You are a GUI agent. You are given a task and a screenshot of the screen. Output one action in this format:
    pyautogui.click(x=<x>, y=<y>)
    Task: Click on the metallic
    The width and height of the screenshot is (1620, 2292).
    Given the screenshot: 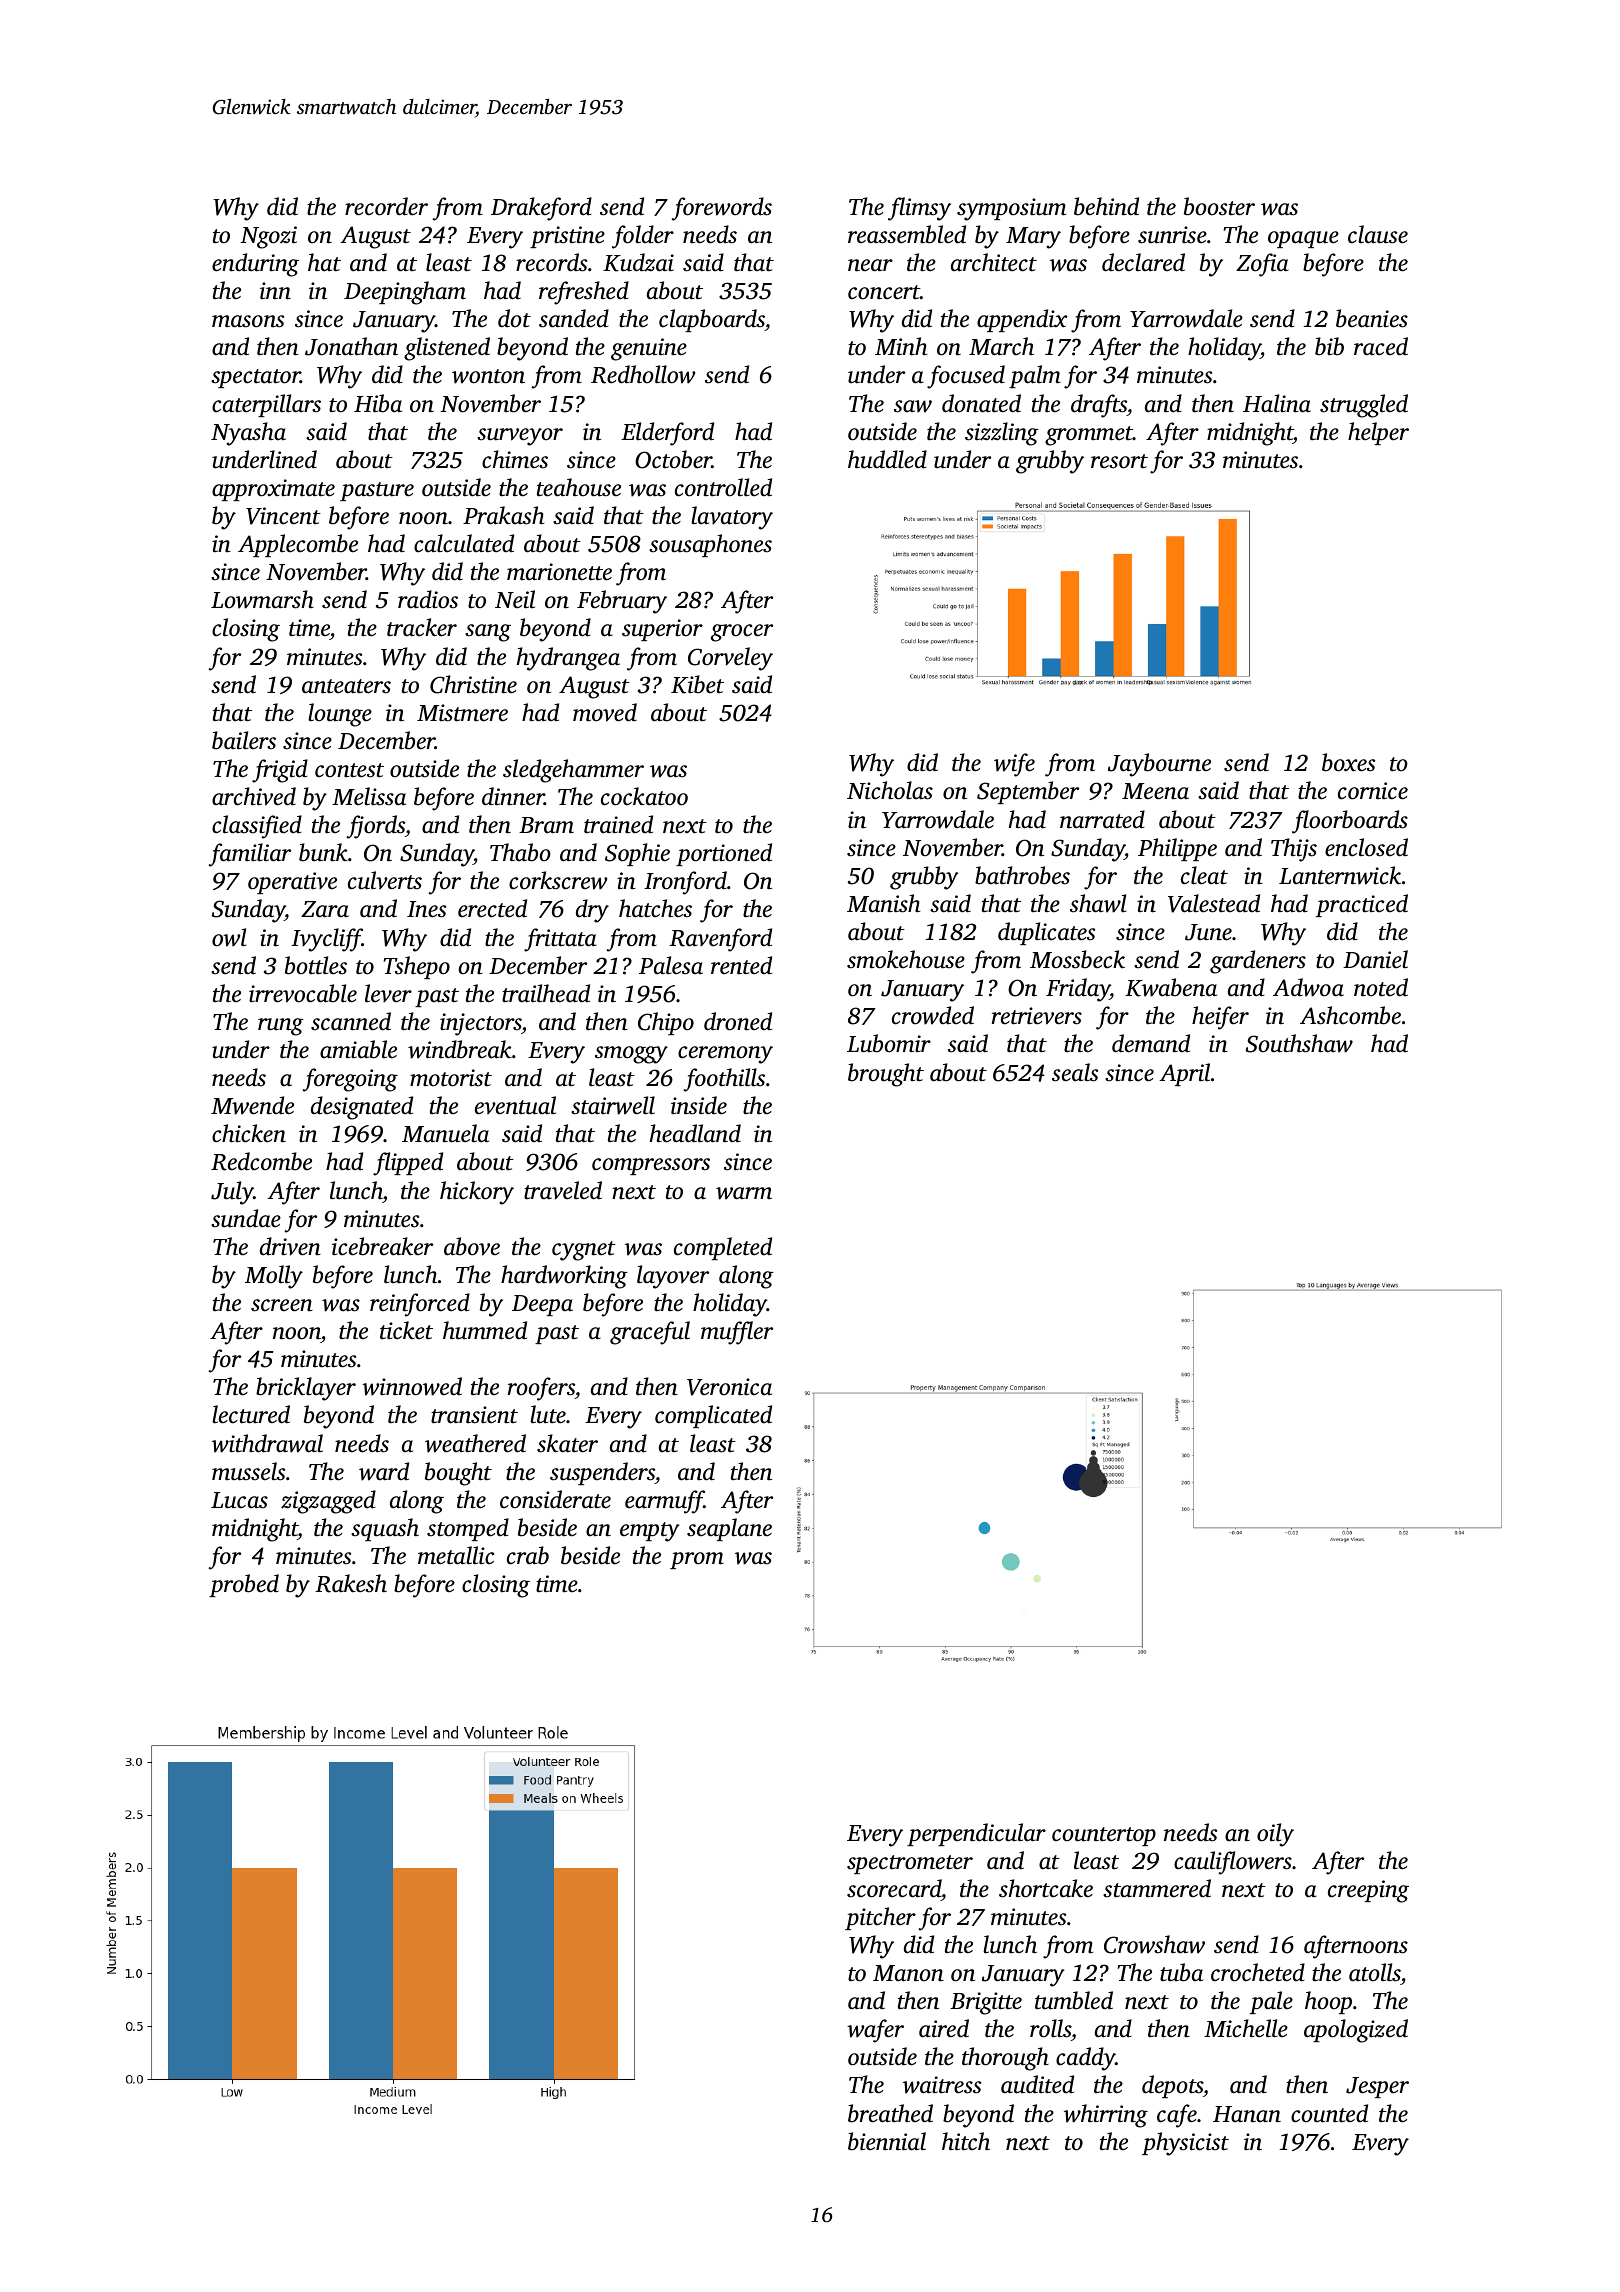 What is the action you would take?
    pyautogui.click(x=456, y=1555)
